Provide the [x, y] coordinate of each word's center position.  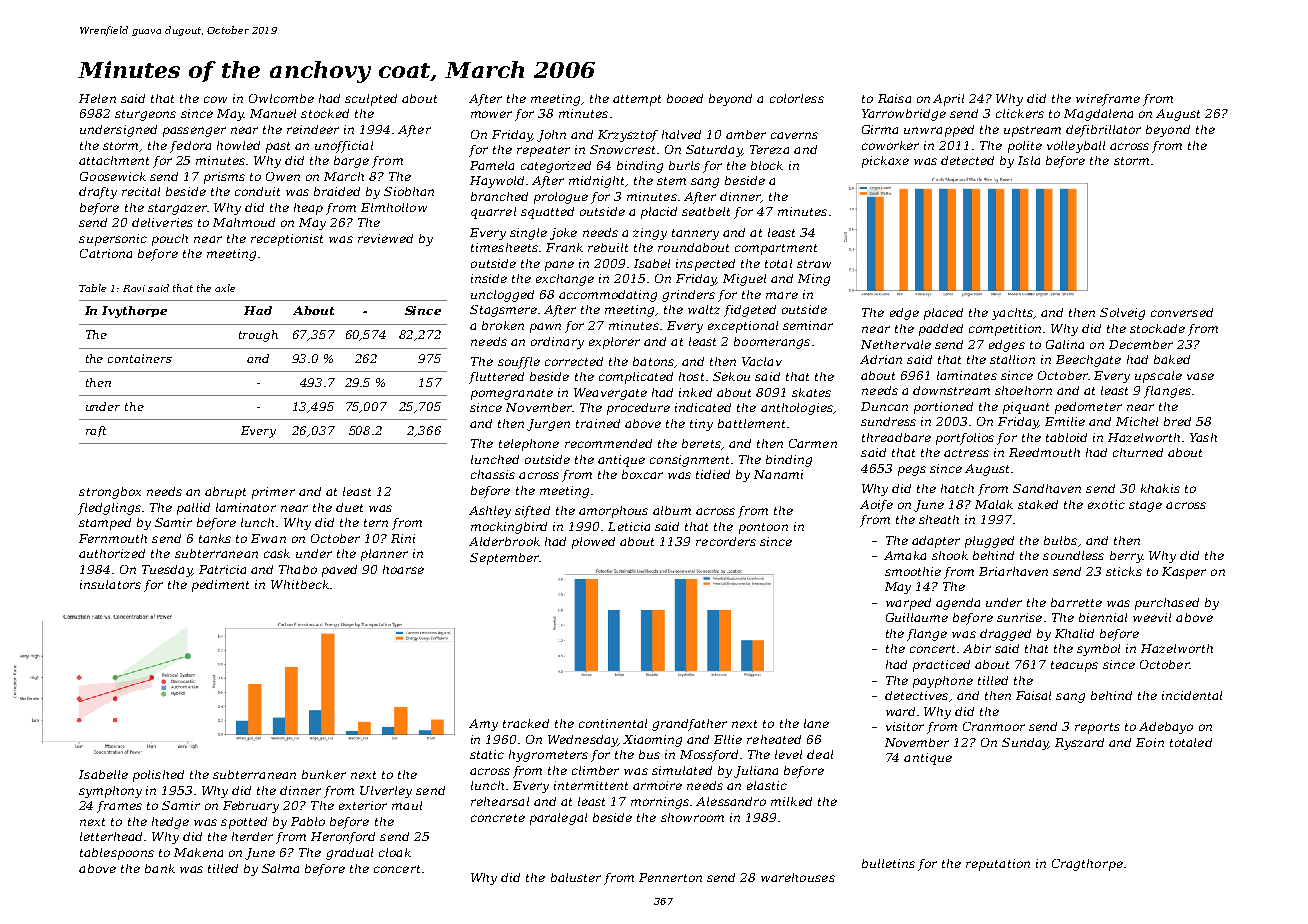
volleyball [1076, 147]
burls [684, 165]
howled [238, 145]
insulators [110, 584]
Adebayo [1166, 728]
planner [384, 555]
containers [140, 358]
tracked [526, 723]
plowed [593, 543]
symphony [110, 792]
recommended [608, 443]
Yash [1203, 437]
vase [1200, 376]
